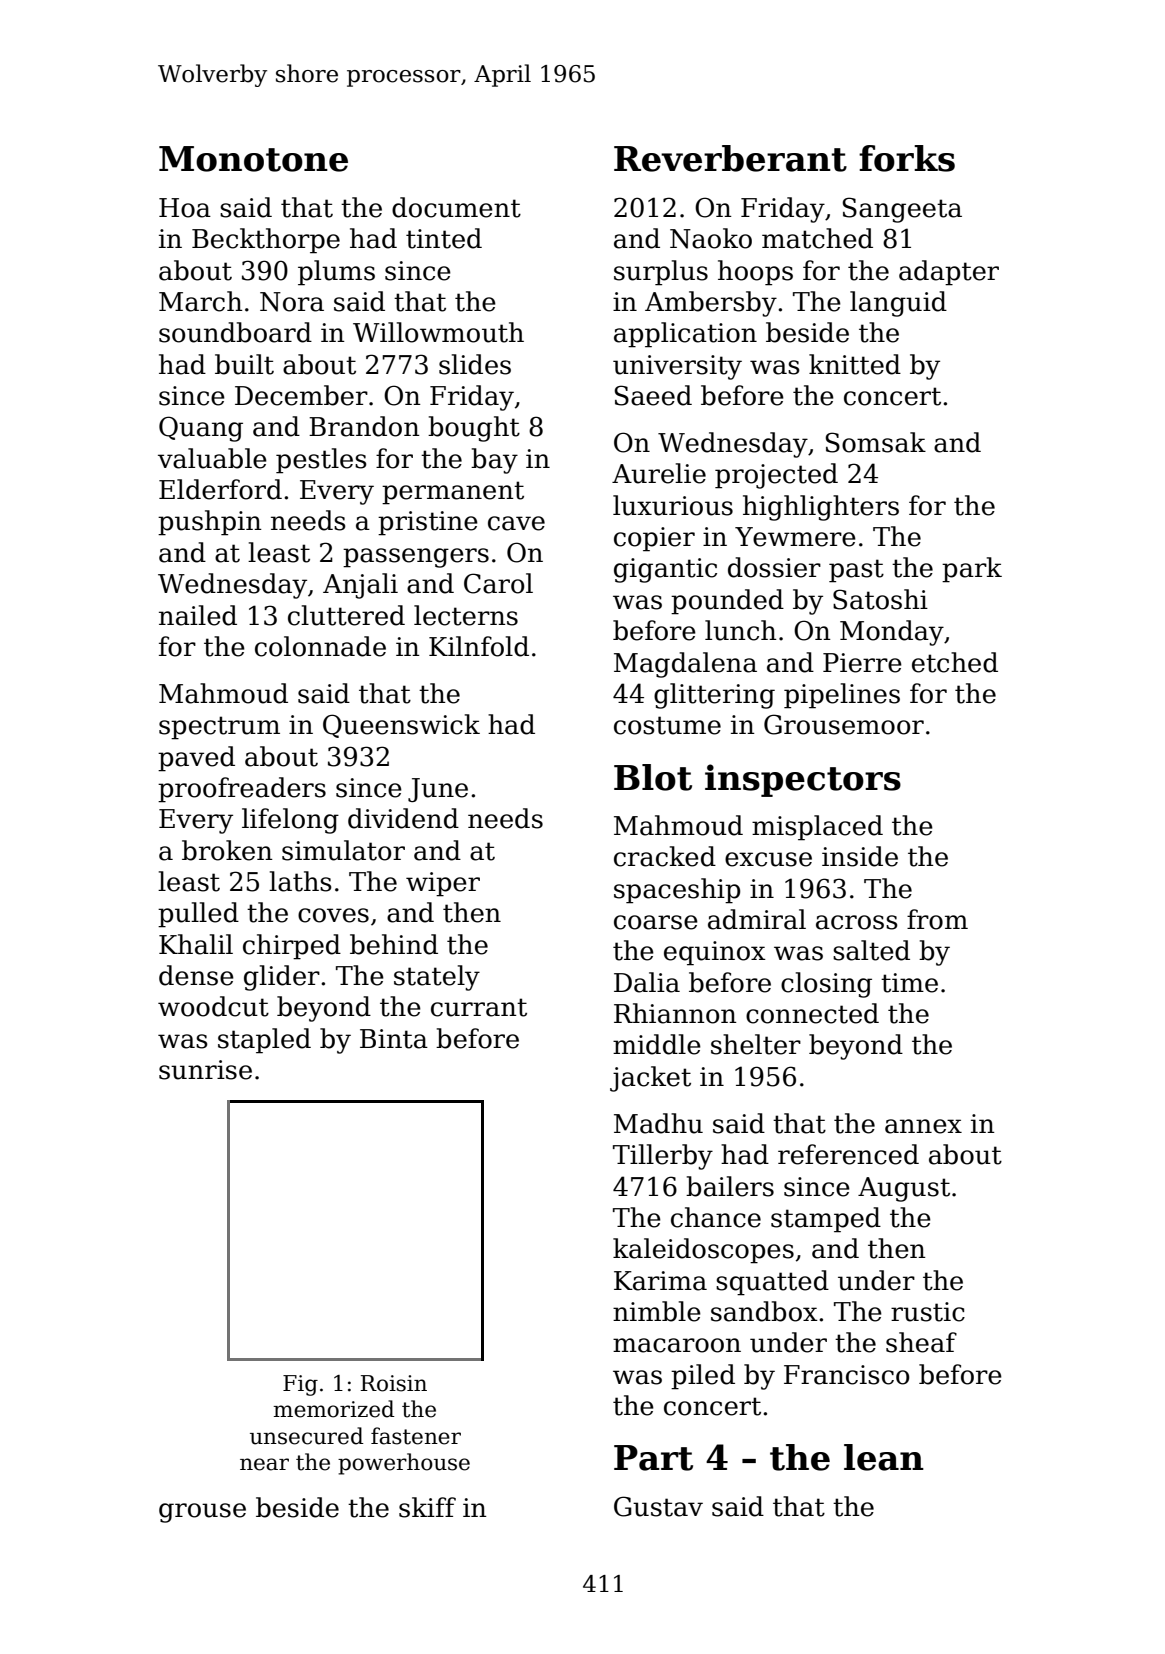  Describe the element at coordinates (479, 646) in the screenshot. I see `Kilnfold` at that location.
